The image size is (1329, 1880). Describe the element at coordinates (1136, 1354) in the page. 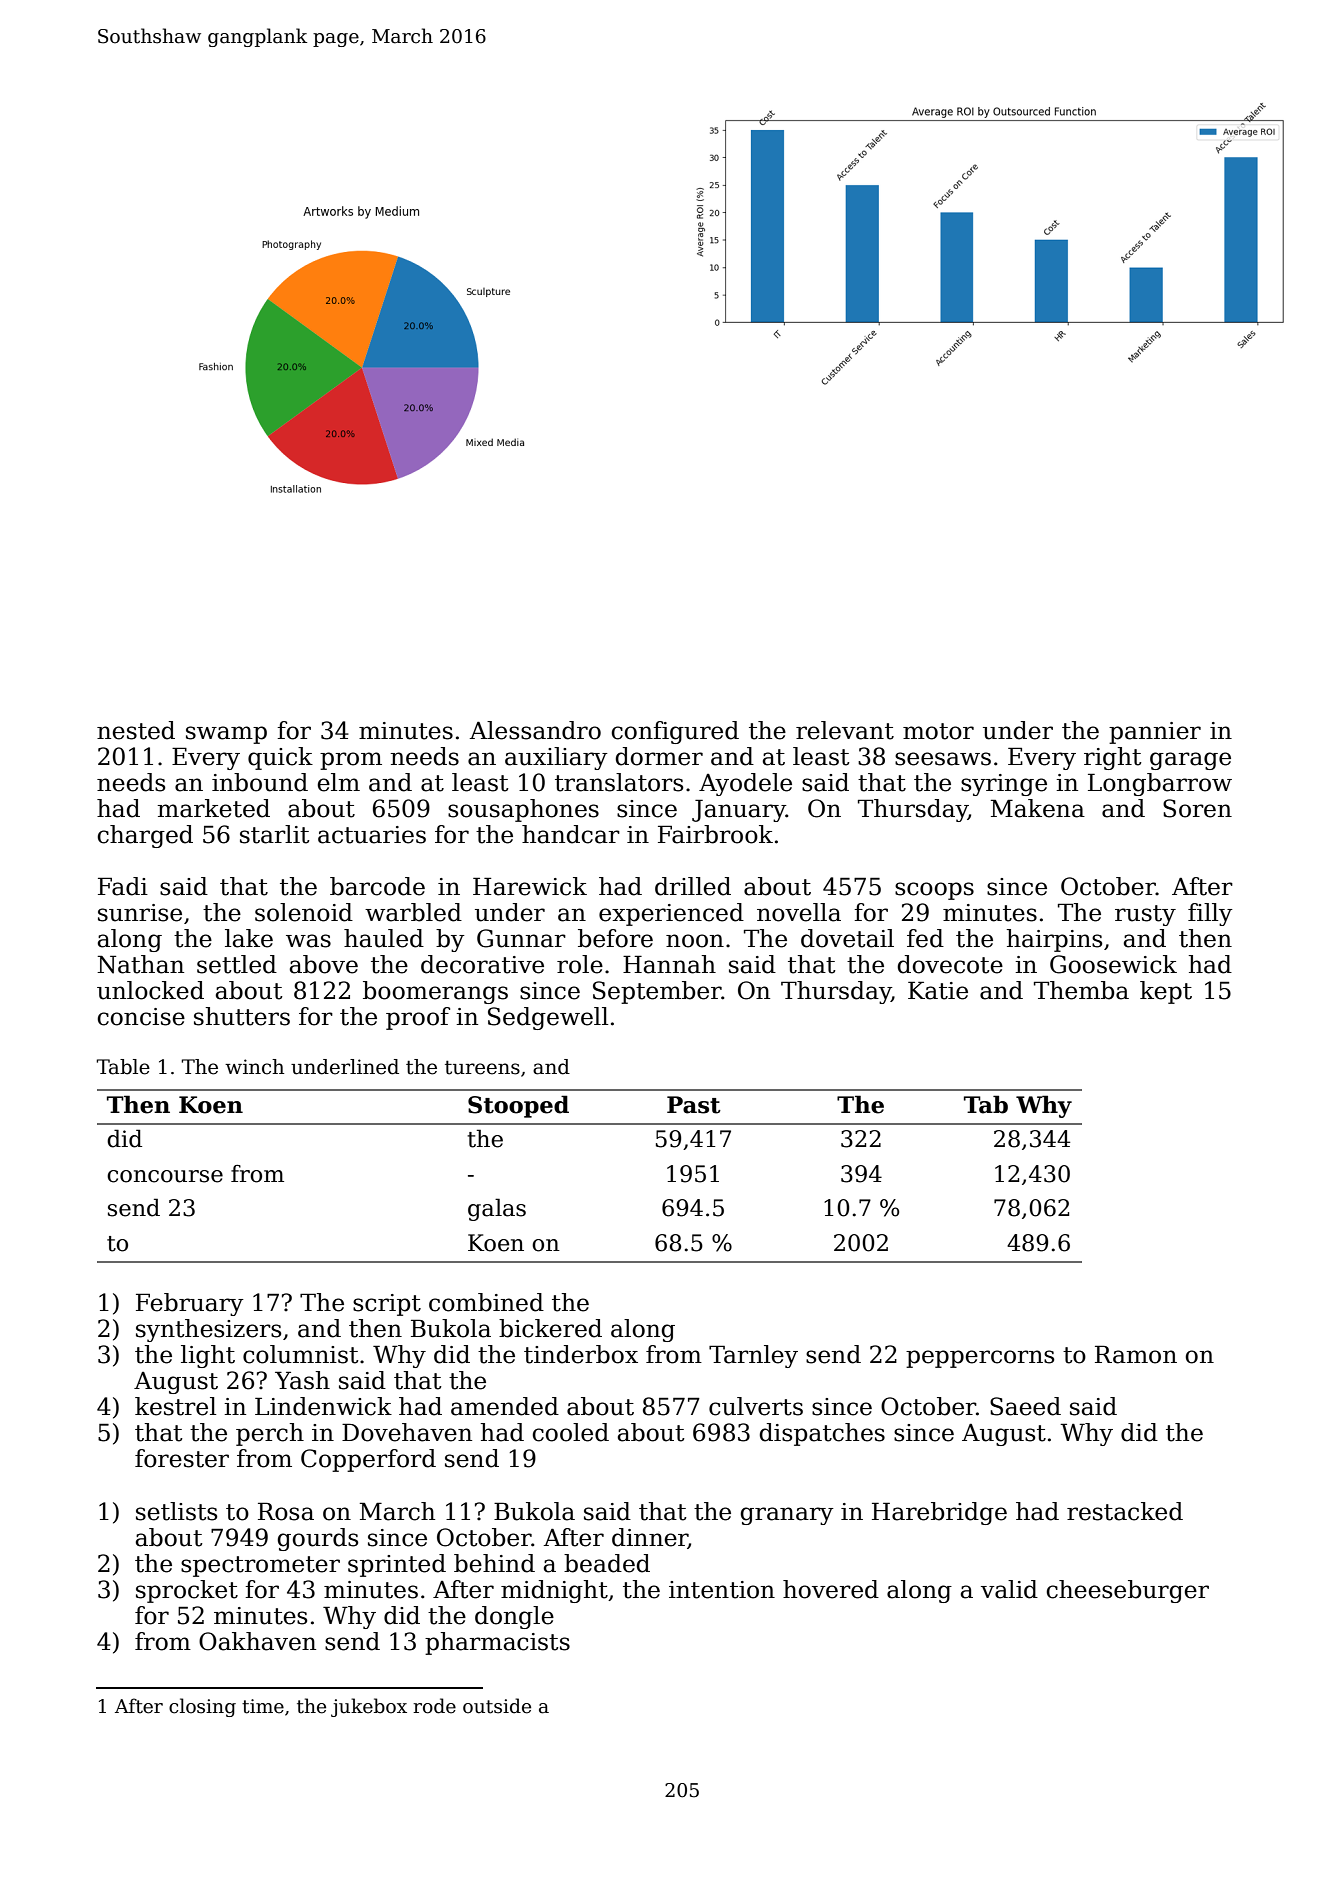

I see `Ramon` at that location.
